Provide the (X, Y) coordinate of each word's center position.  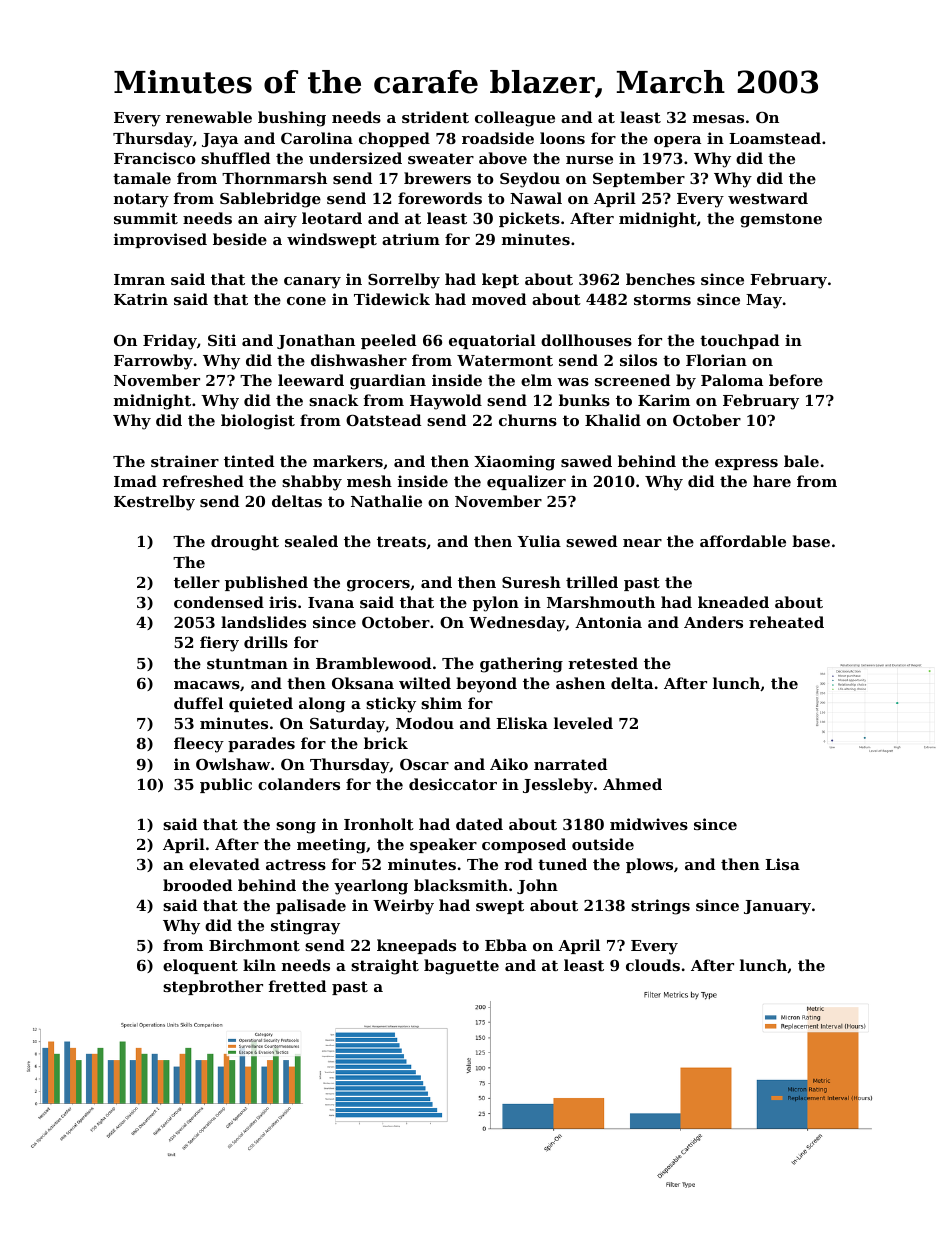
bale (801, 461)
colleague (515, 119)
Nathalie (386, 501)
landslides (263, 622)
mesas (718, 119)
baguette (461, 967)
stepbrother (213, 987)
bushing (292, 119)
